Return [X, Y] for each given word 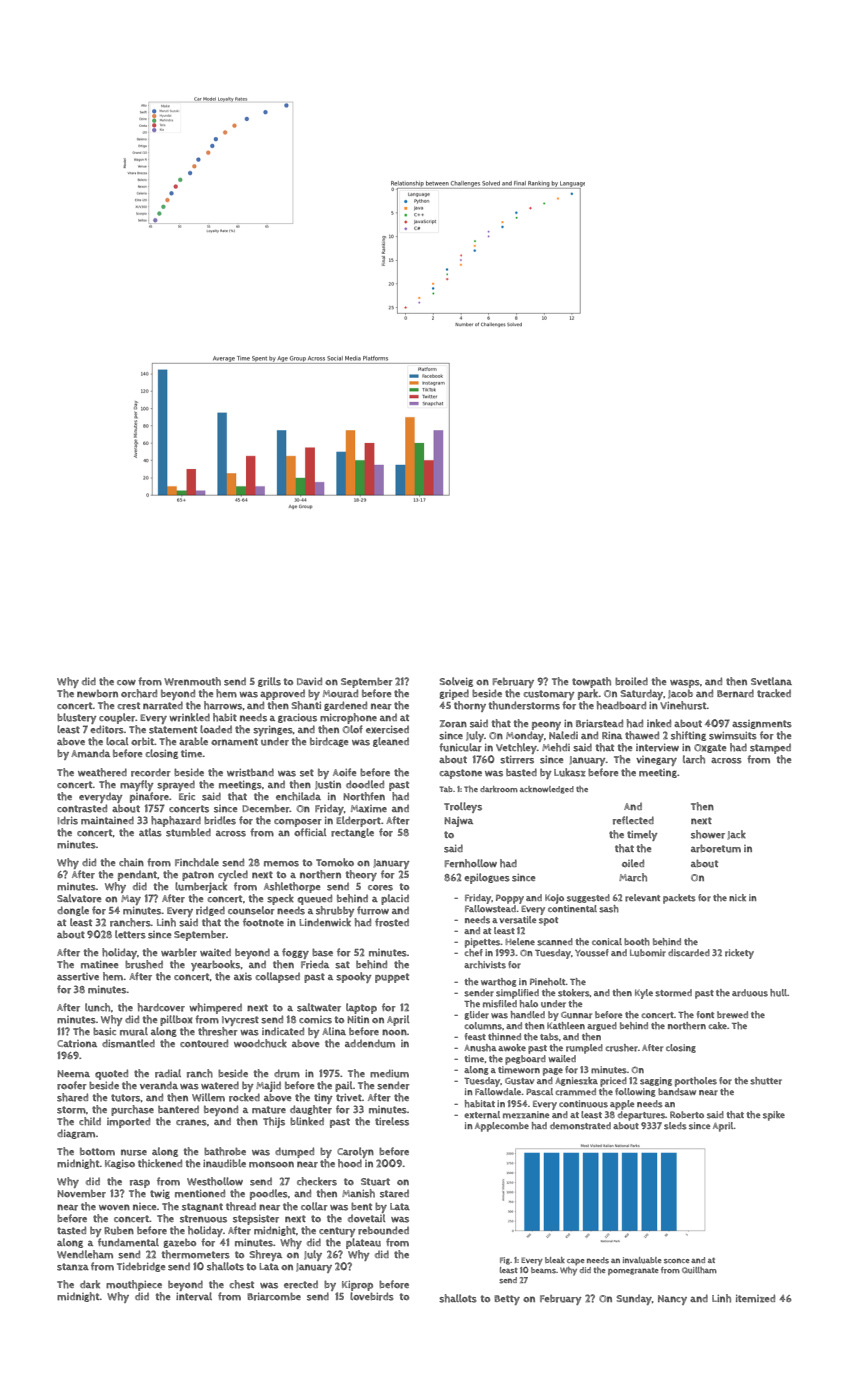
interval [194, 1296]
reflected [633, 820]
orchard [139, 693]
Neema [73, 1073]
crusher [622, 1048]
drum [287, 1073]
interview [657, 748]
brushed [144, 964]
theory [361, 875]
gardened [345, 706]
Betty [507, 1300]
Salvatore [79, 898]
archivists [485, 965]
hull [778, 993]
